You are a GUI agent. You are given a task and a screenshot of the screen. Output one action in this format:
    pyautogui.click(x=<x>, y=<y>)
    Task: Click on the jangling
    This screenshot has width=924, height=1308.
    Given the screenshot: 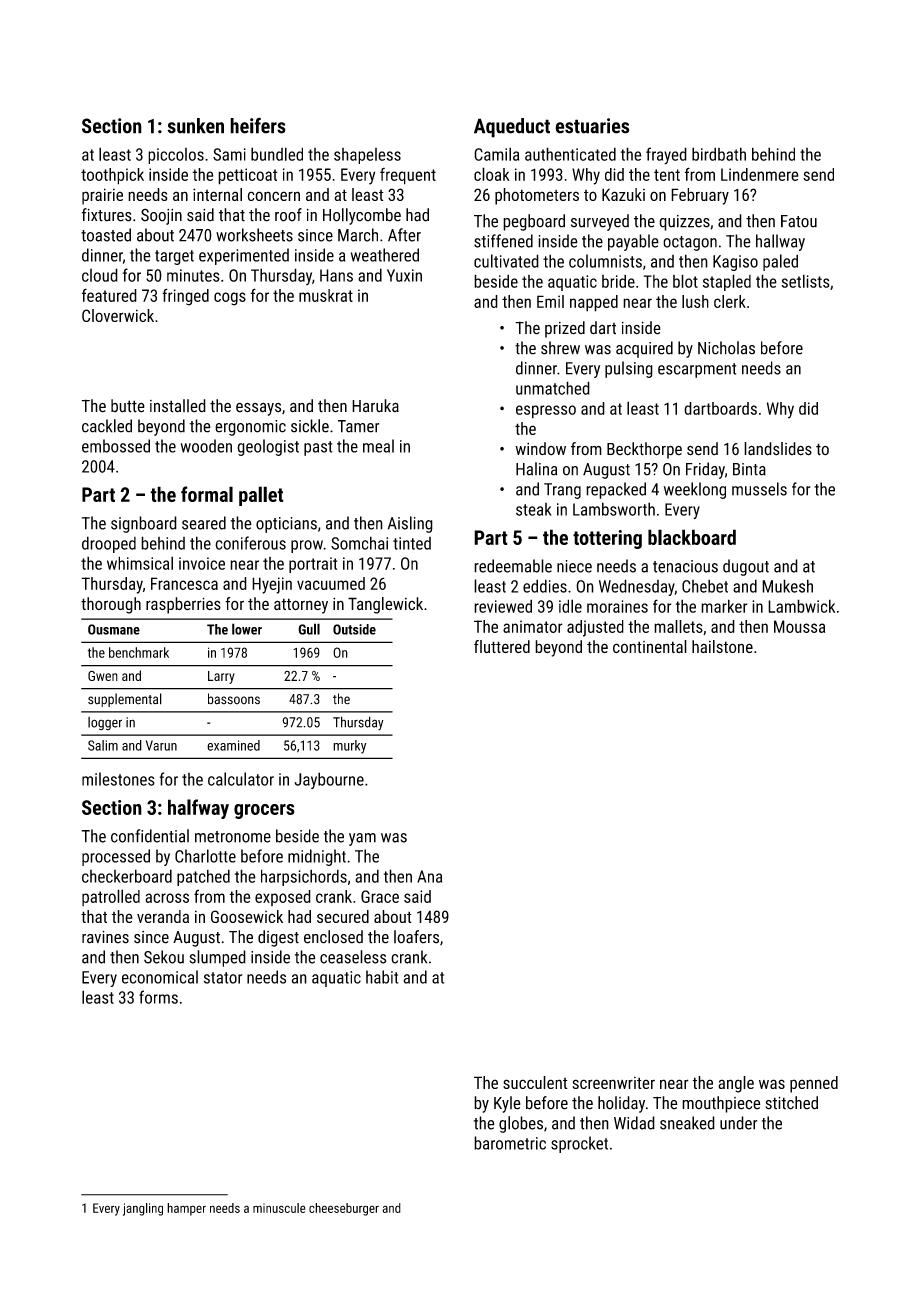 What is the action you would take?
    pyautogui.click(x=143, y=1209)
